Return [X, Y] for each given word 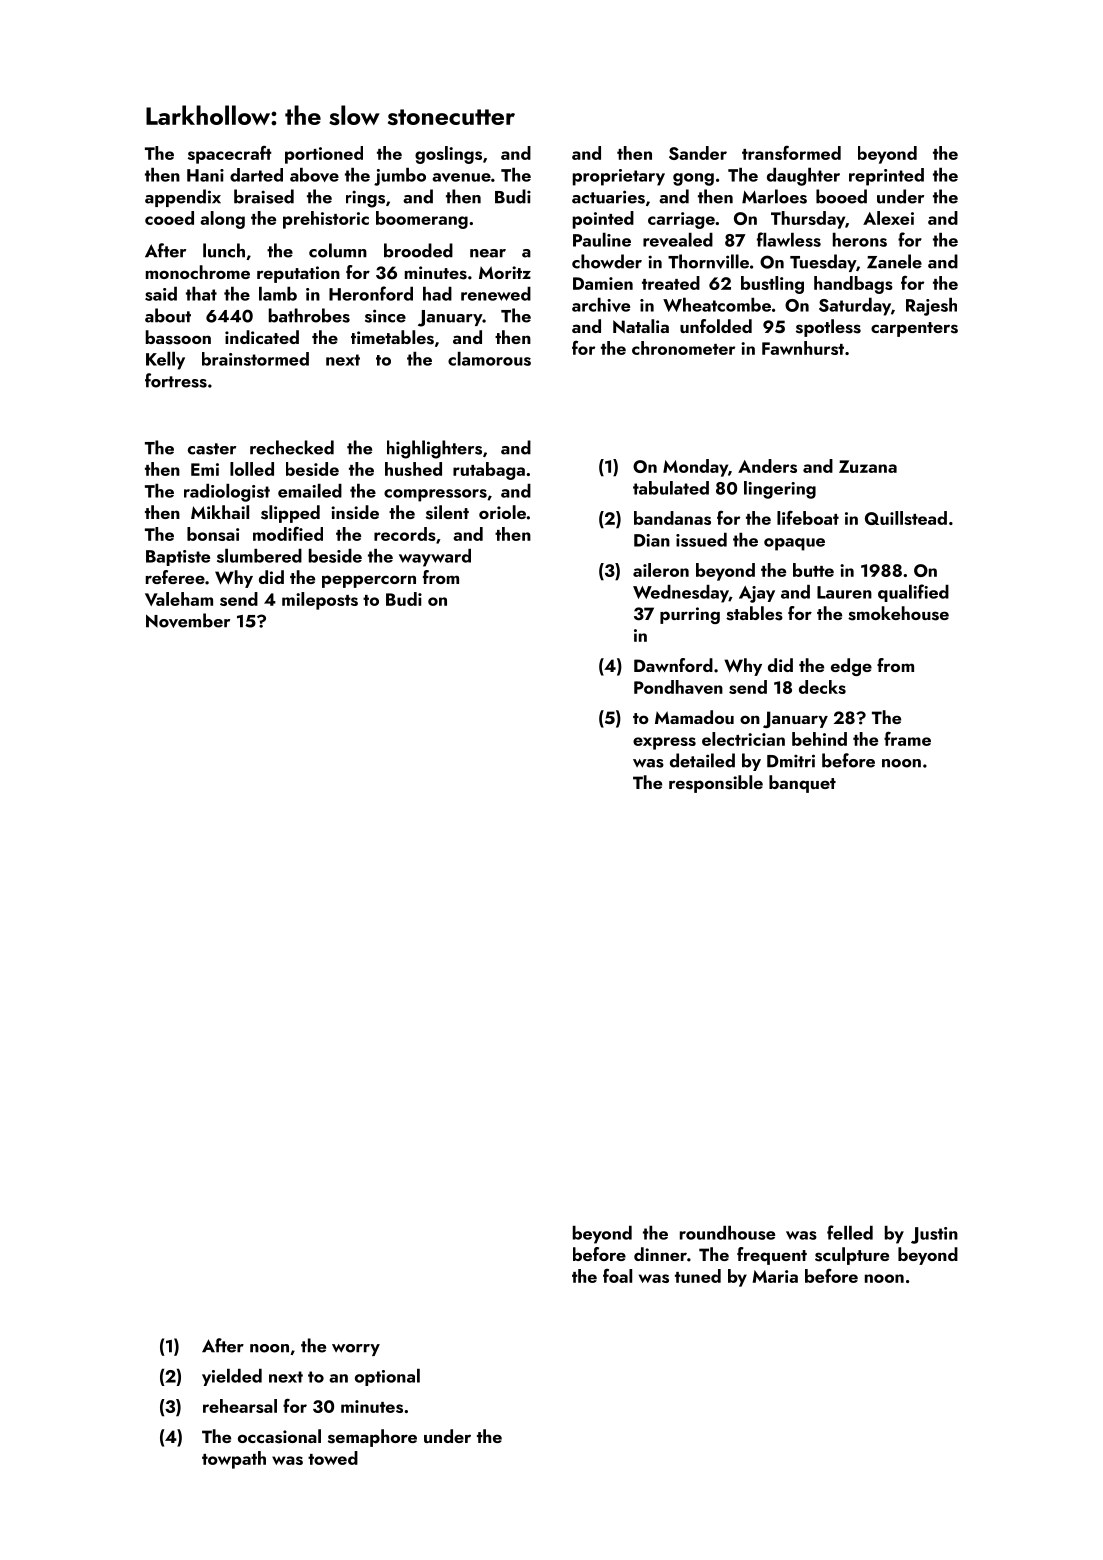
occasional [279, 1436]
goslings [448, 155]
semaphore [372, 1438]
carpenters [914, 329]
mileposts [320, 601]
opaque [794, 544]
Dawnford [673, 665]
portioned [324, 155]
